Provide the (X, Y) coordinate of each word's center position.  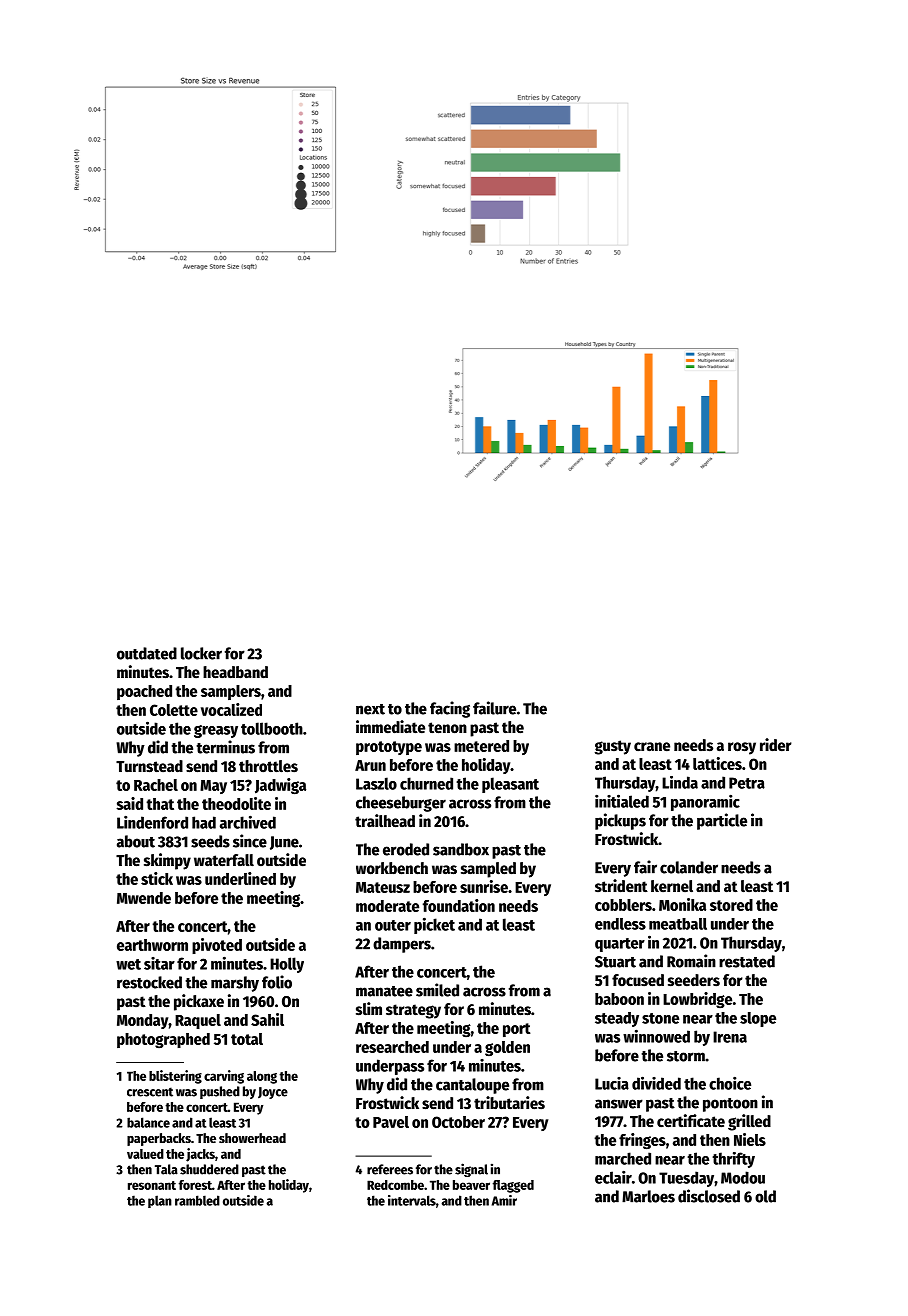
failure (494, 708)
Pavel (391, 1122)
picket (434, 925)
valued (145, 1154)
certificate (691, 1121)
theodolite (236, 803)
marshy (235, 984)
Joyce (273, 1093)
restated (747, 961)
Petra (747, 783)
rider (776, 745)
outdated (147, 653)
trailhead (385, 821)
